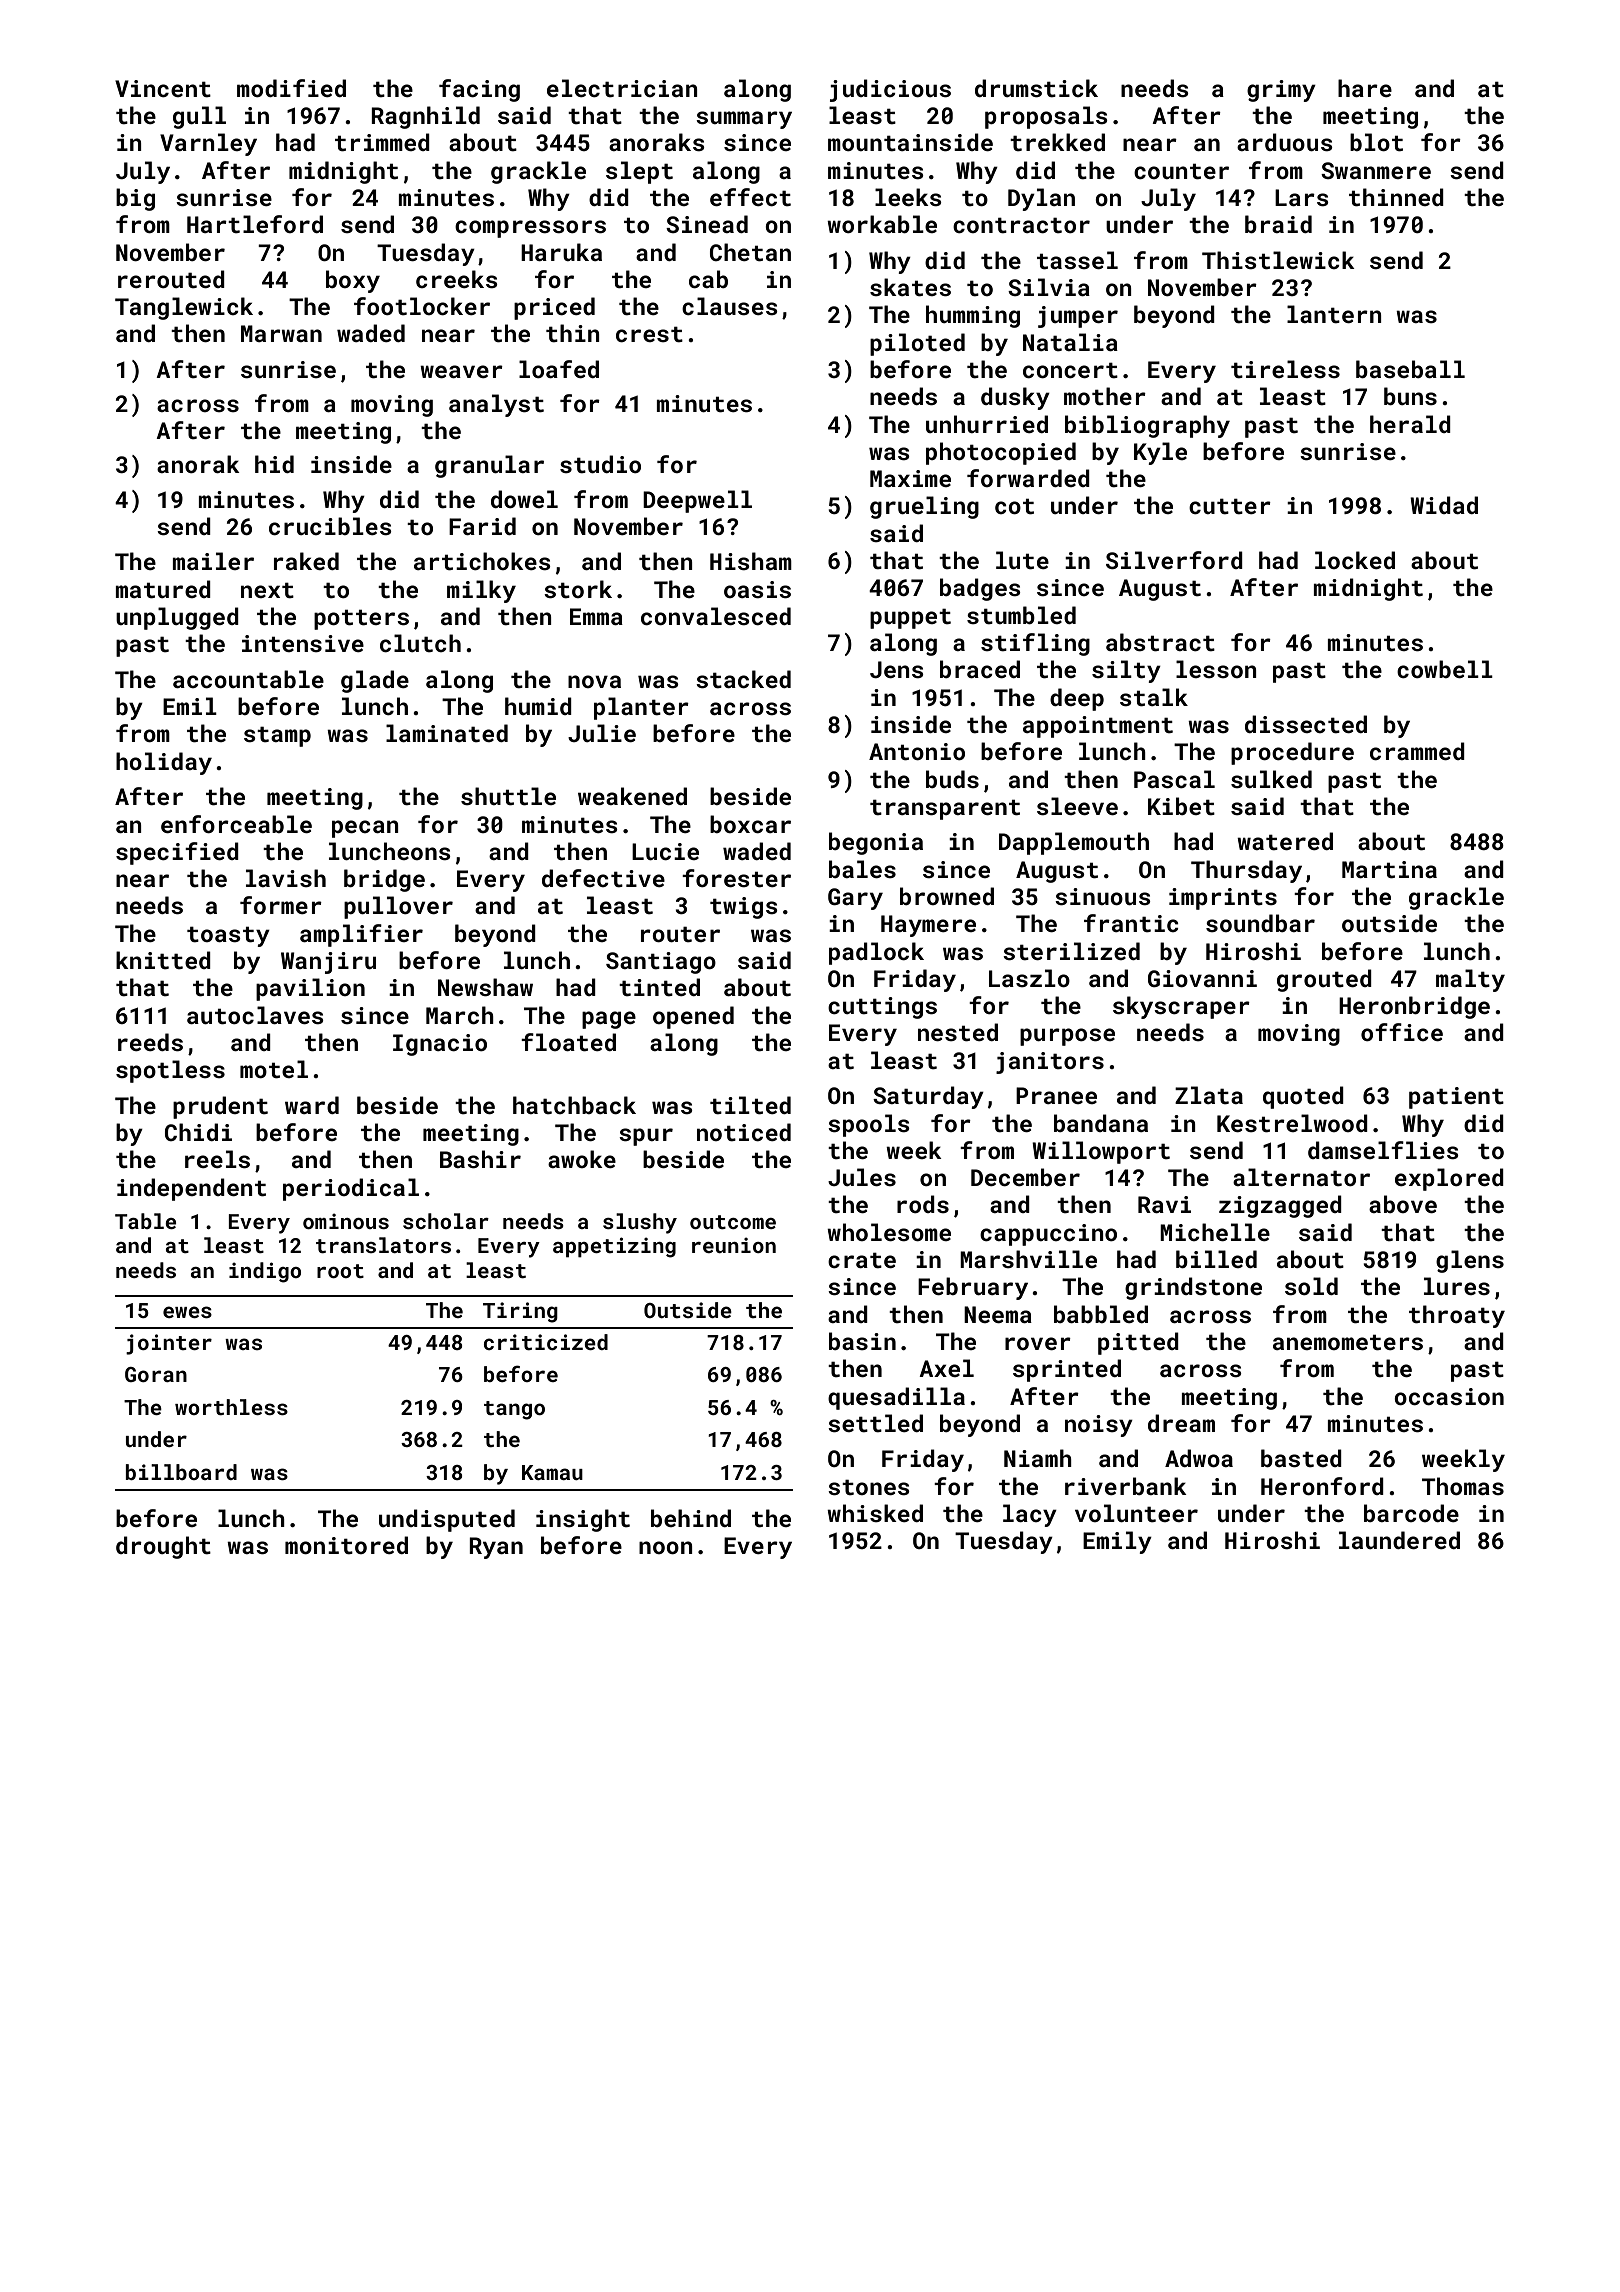 Image resolution: width=1620 pixels, height=2292 pixels. I want to click on lacy, so click(1030, 1515).
